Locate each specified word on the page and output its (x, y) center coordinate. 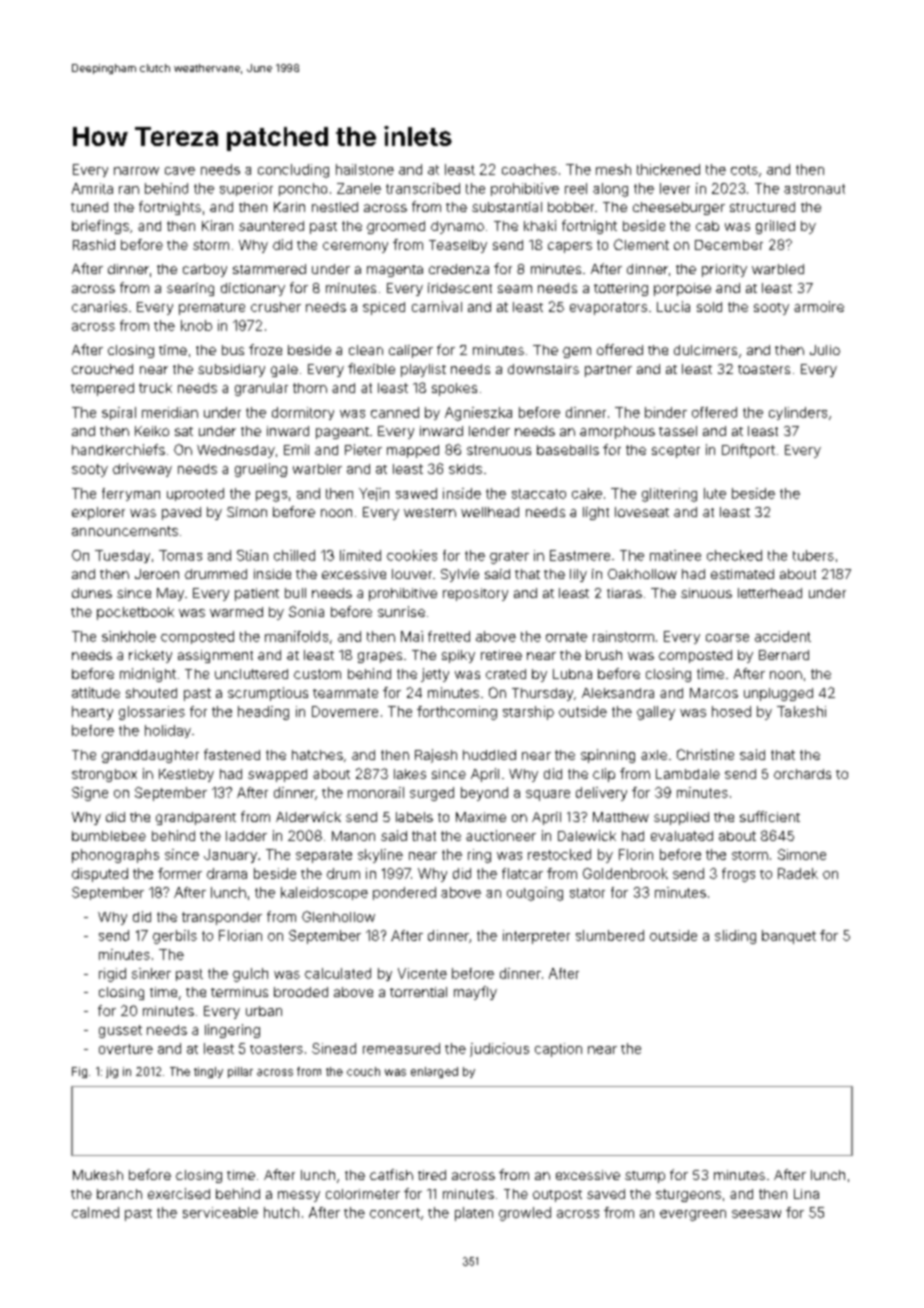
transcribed (423, 188)
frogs (738, 875)
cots (744, 170)
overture (126, 1049)
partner (608, 371)
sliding (735, 937)
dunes (92, 593)
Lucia (673, 306)
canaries (99, 306)
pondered (404, 893)
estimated (742, 574)
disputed (100, 875)
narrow (136, 171)
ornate (566, 637)
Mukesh (98, 1175)
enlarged (434, 1072)
